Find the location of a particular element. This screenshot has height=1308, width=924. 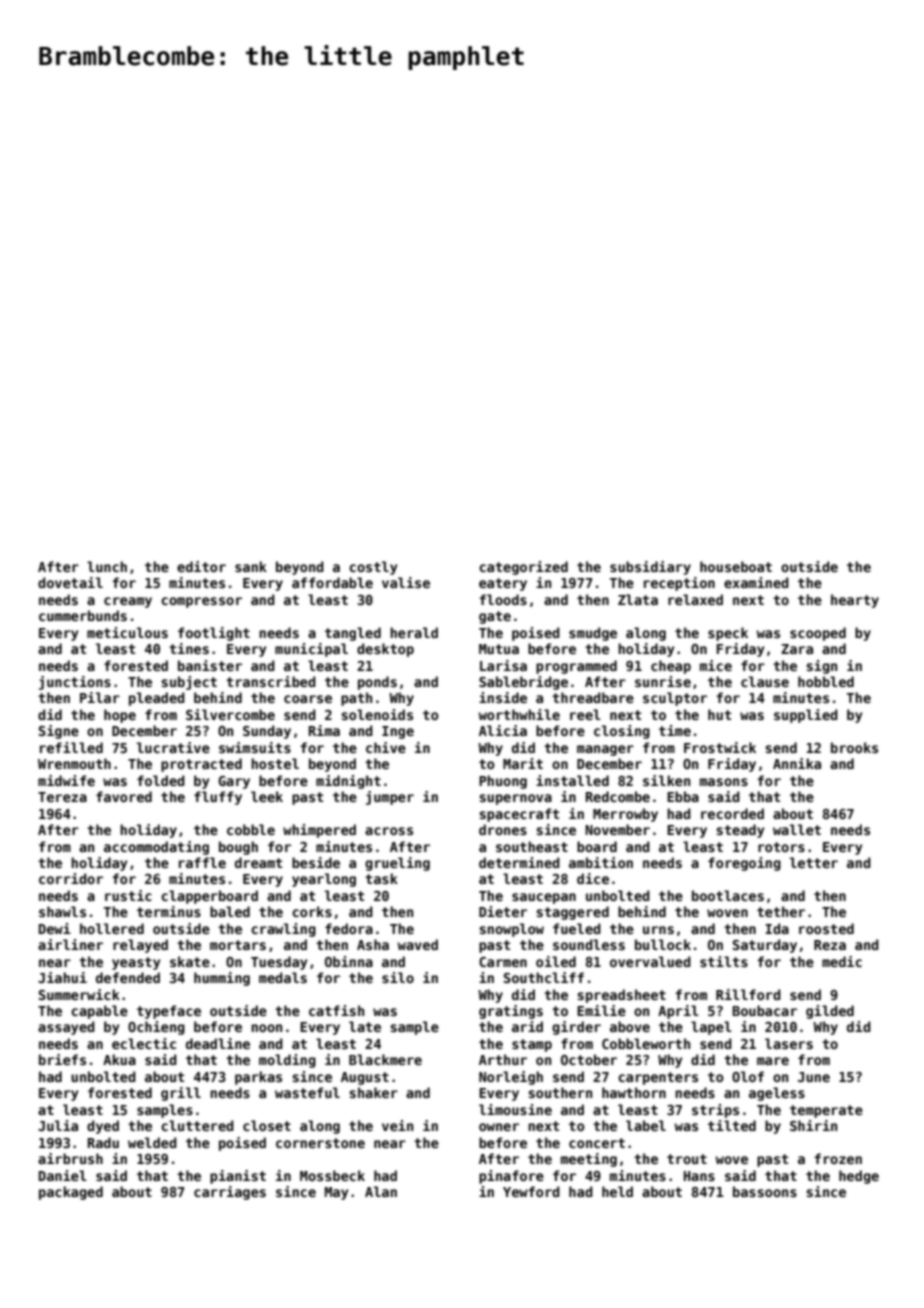

wallet is located at coordinates (797, 829).
